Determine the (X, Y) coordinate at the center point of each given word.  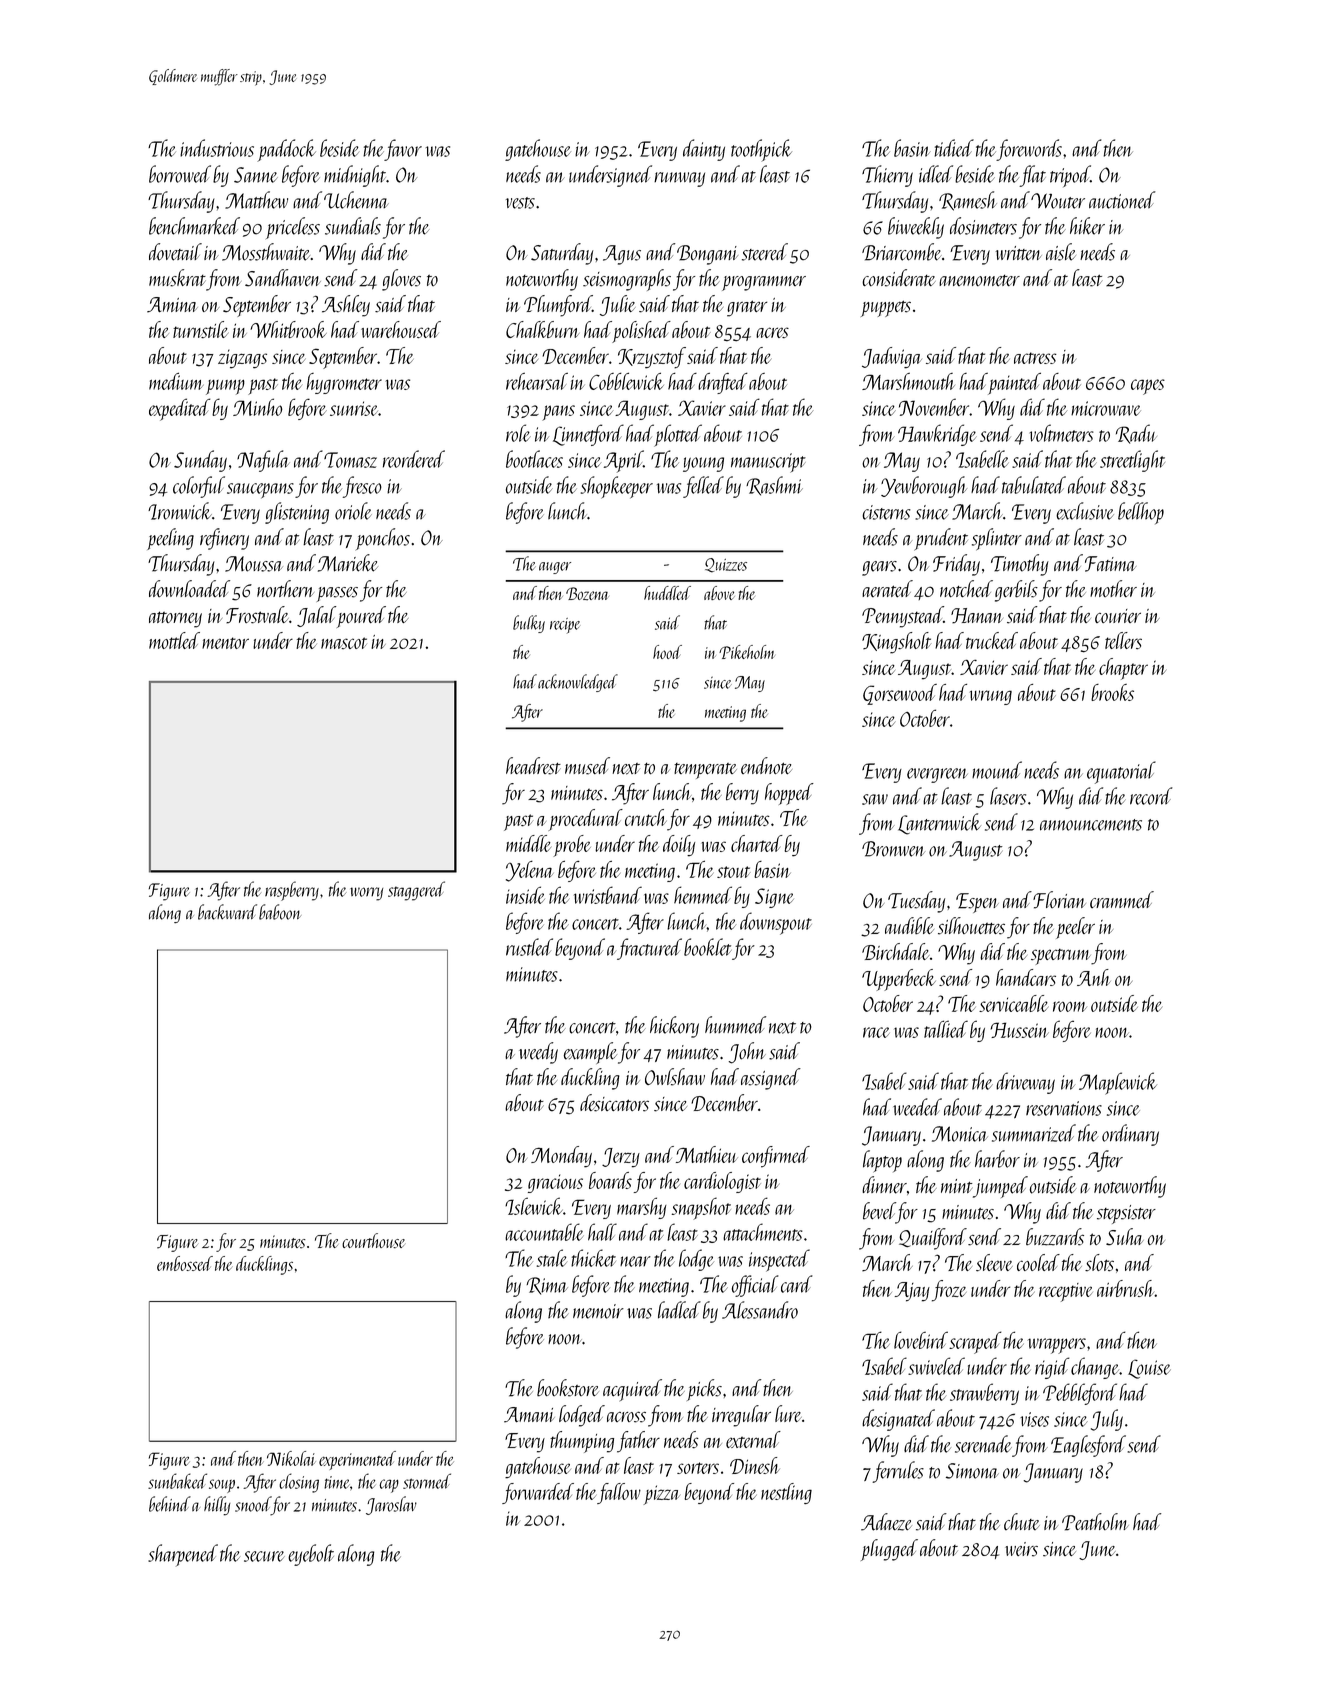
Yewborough (924, 487)
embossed (185, 1263)
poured (361, 617)
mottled (174, 640)
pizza (661, 1495)
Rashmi (774, 486)
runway (679, 179)
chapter (1123, 669)
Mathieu (707, 1154)
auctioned (1122, 200)
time (337, 1482)
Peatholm (1095, 1522)
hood (667, 652)
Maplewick (1118, 1083)
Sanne (256, 175)
